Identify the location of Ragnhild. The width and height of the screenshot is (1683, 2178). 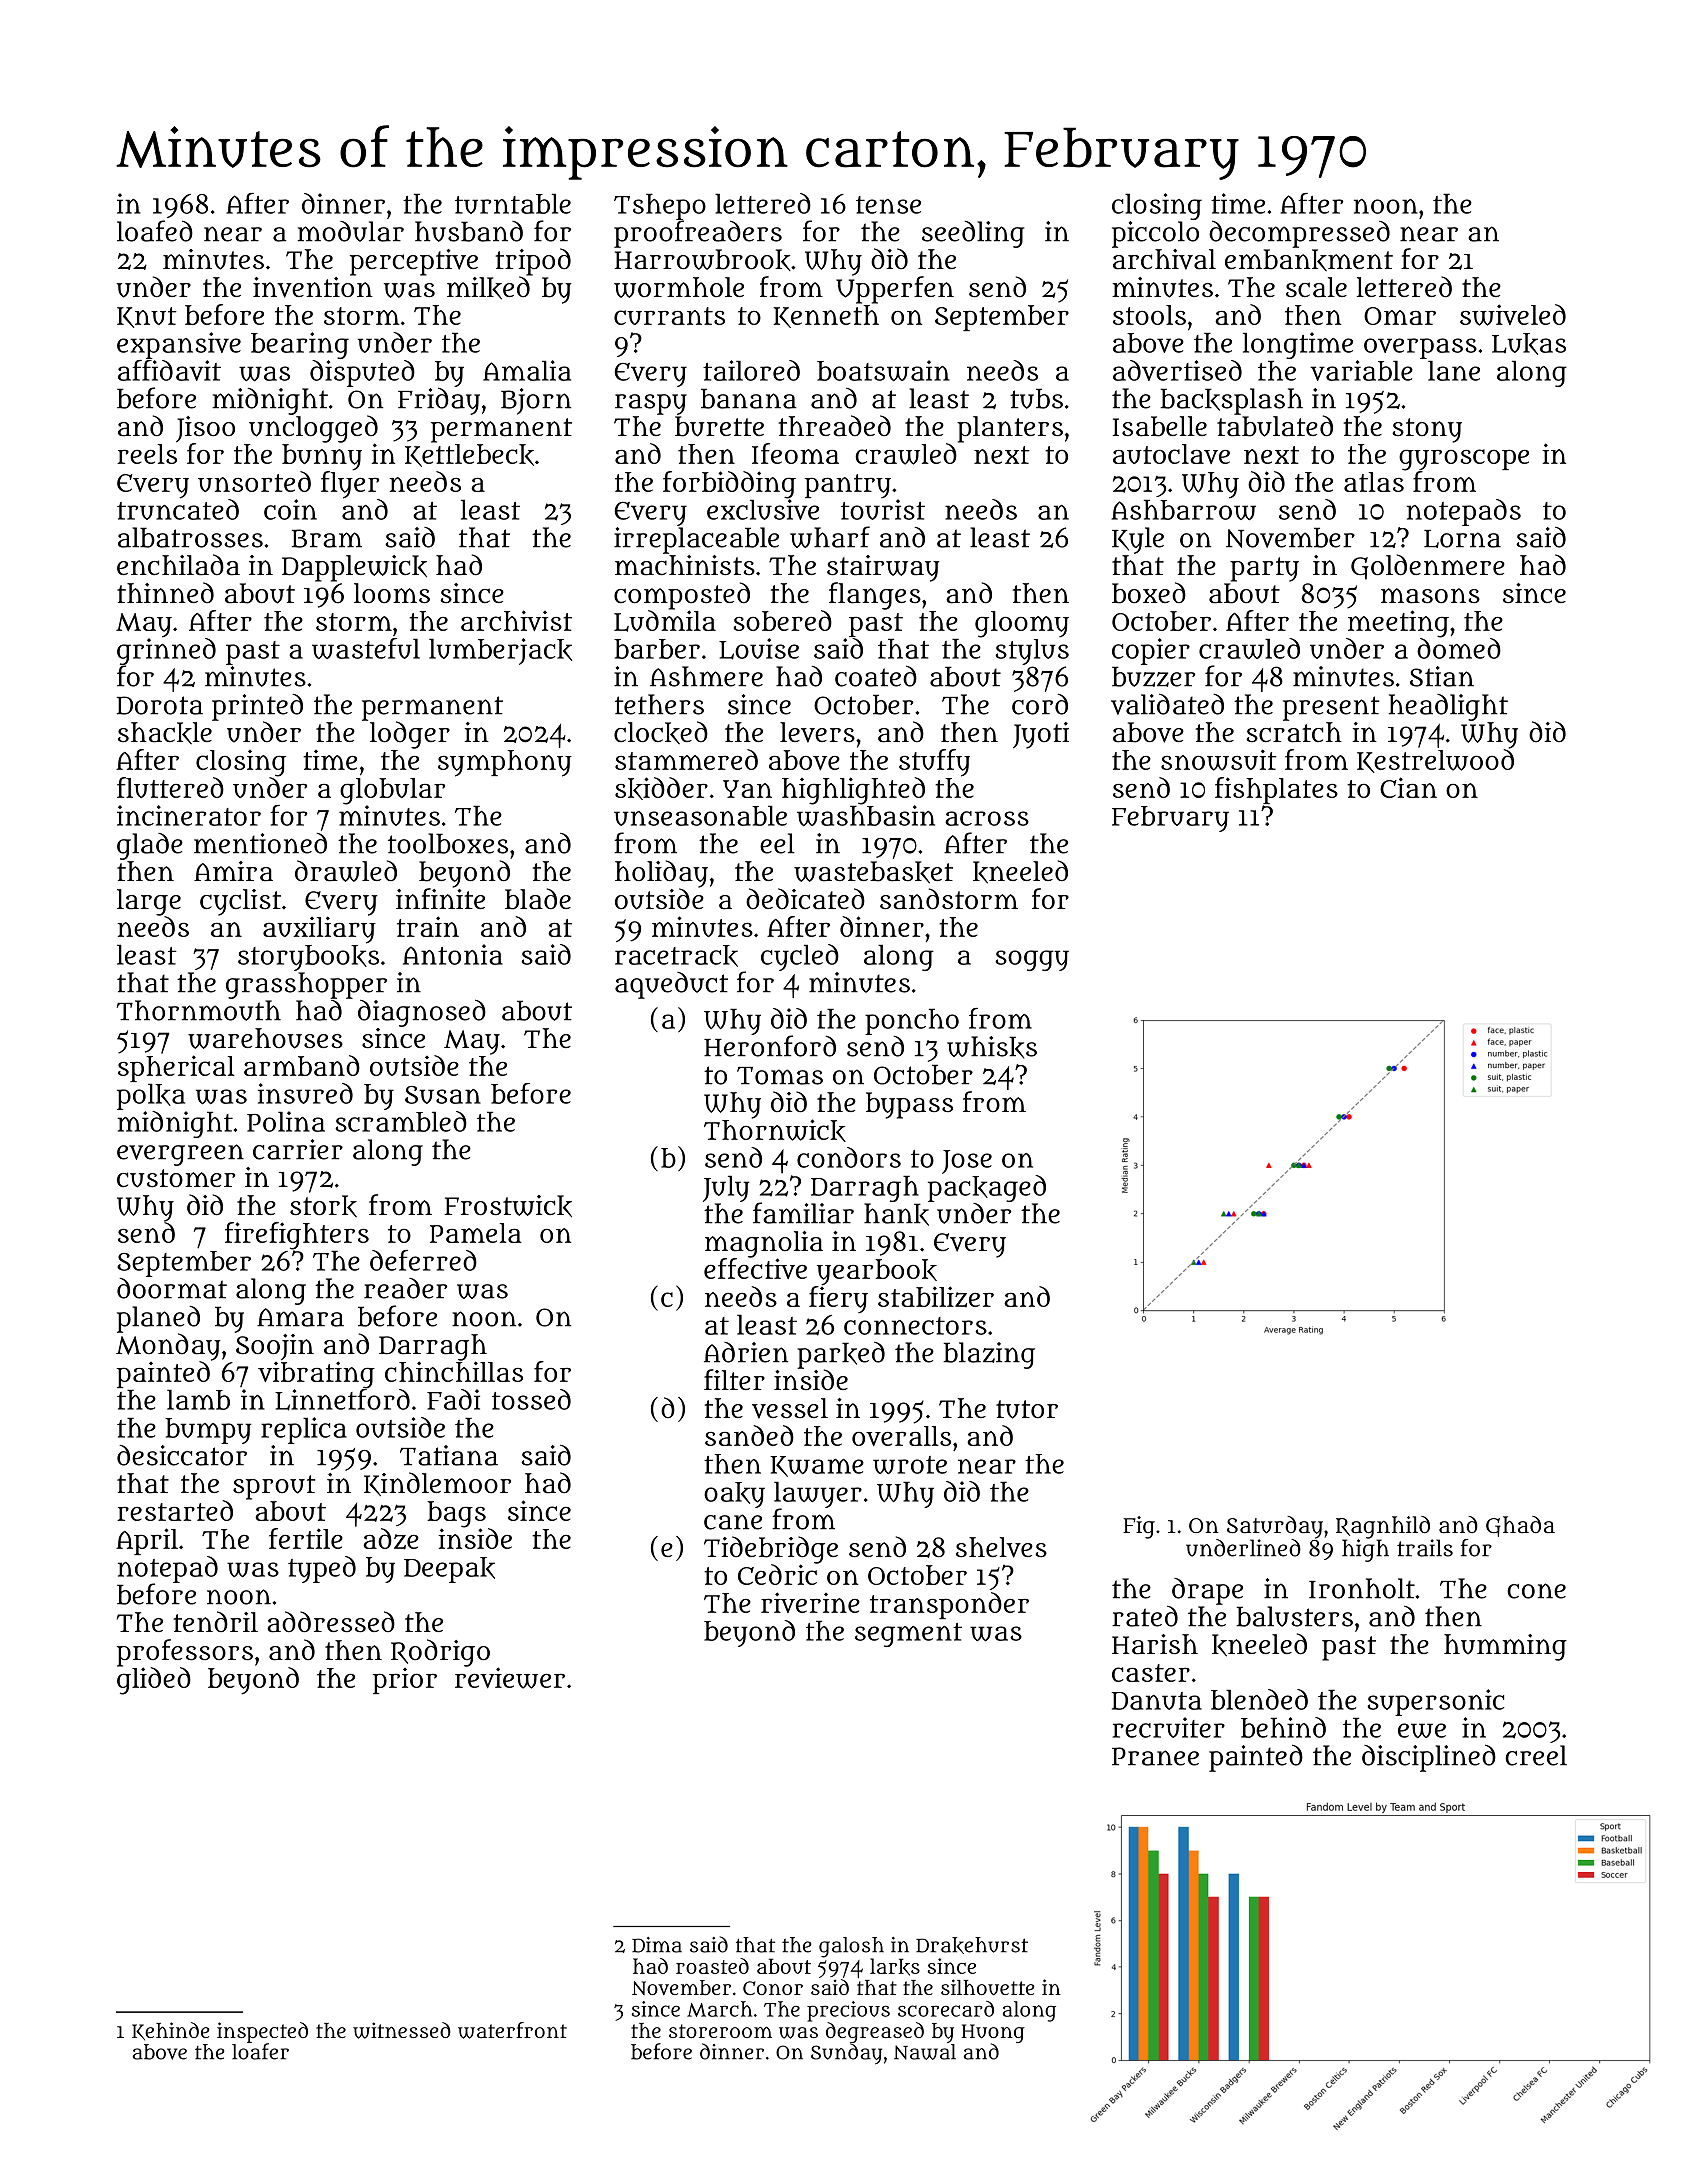
(1383, 1527).
